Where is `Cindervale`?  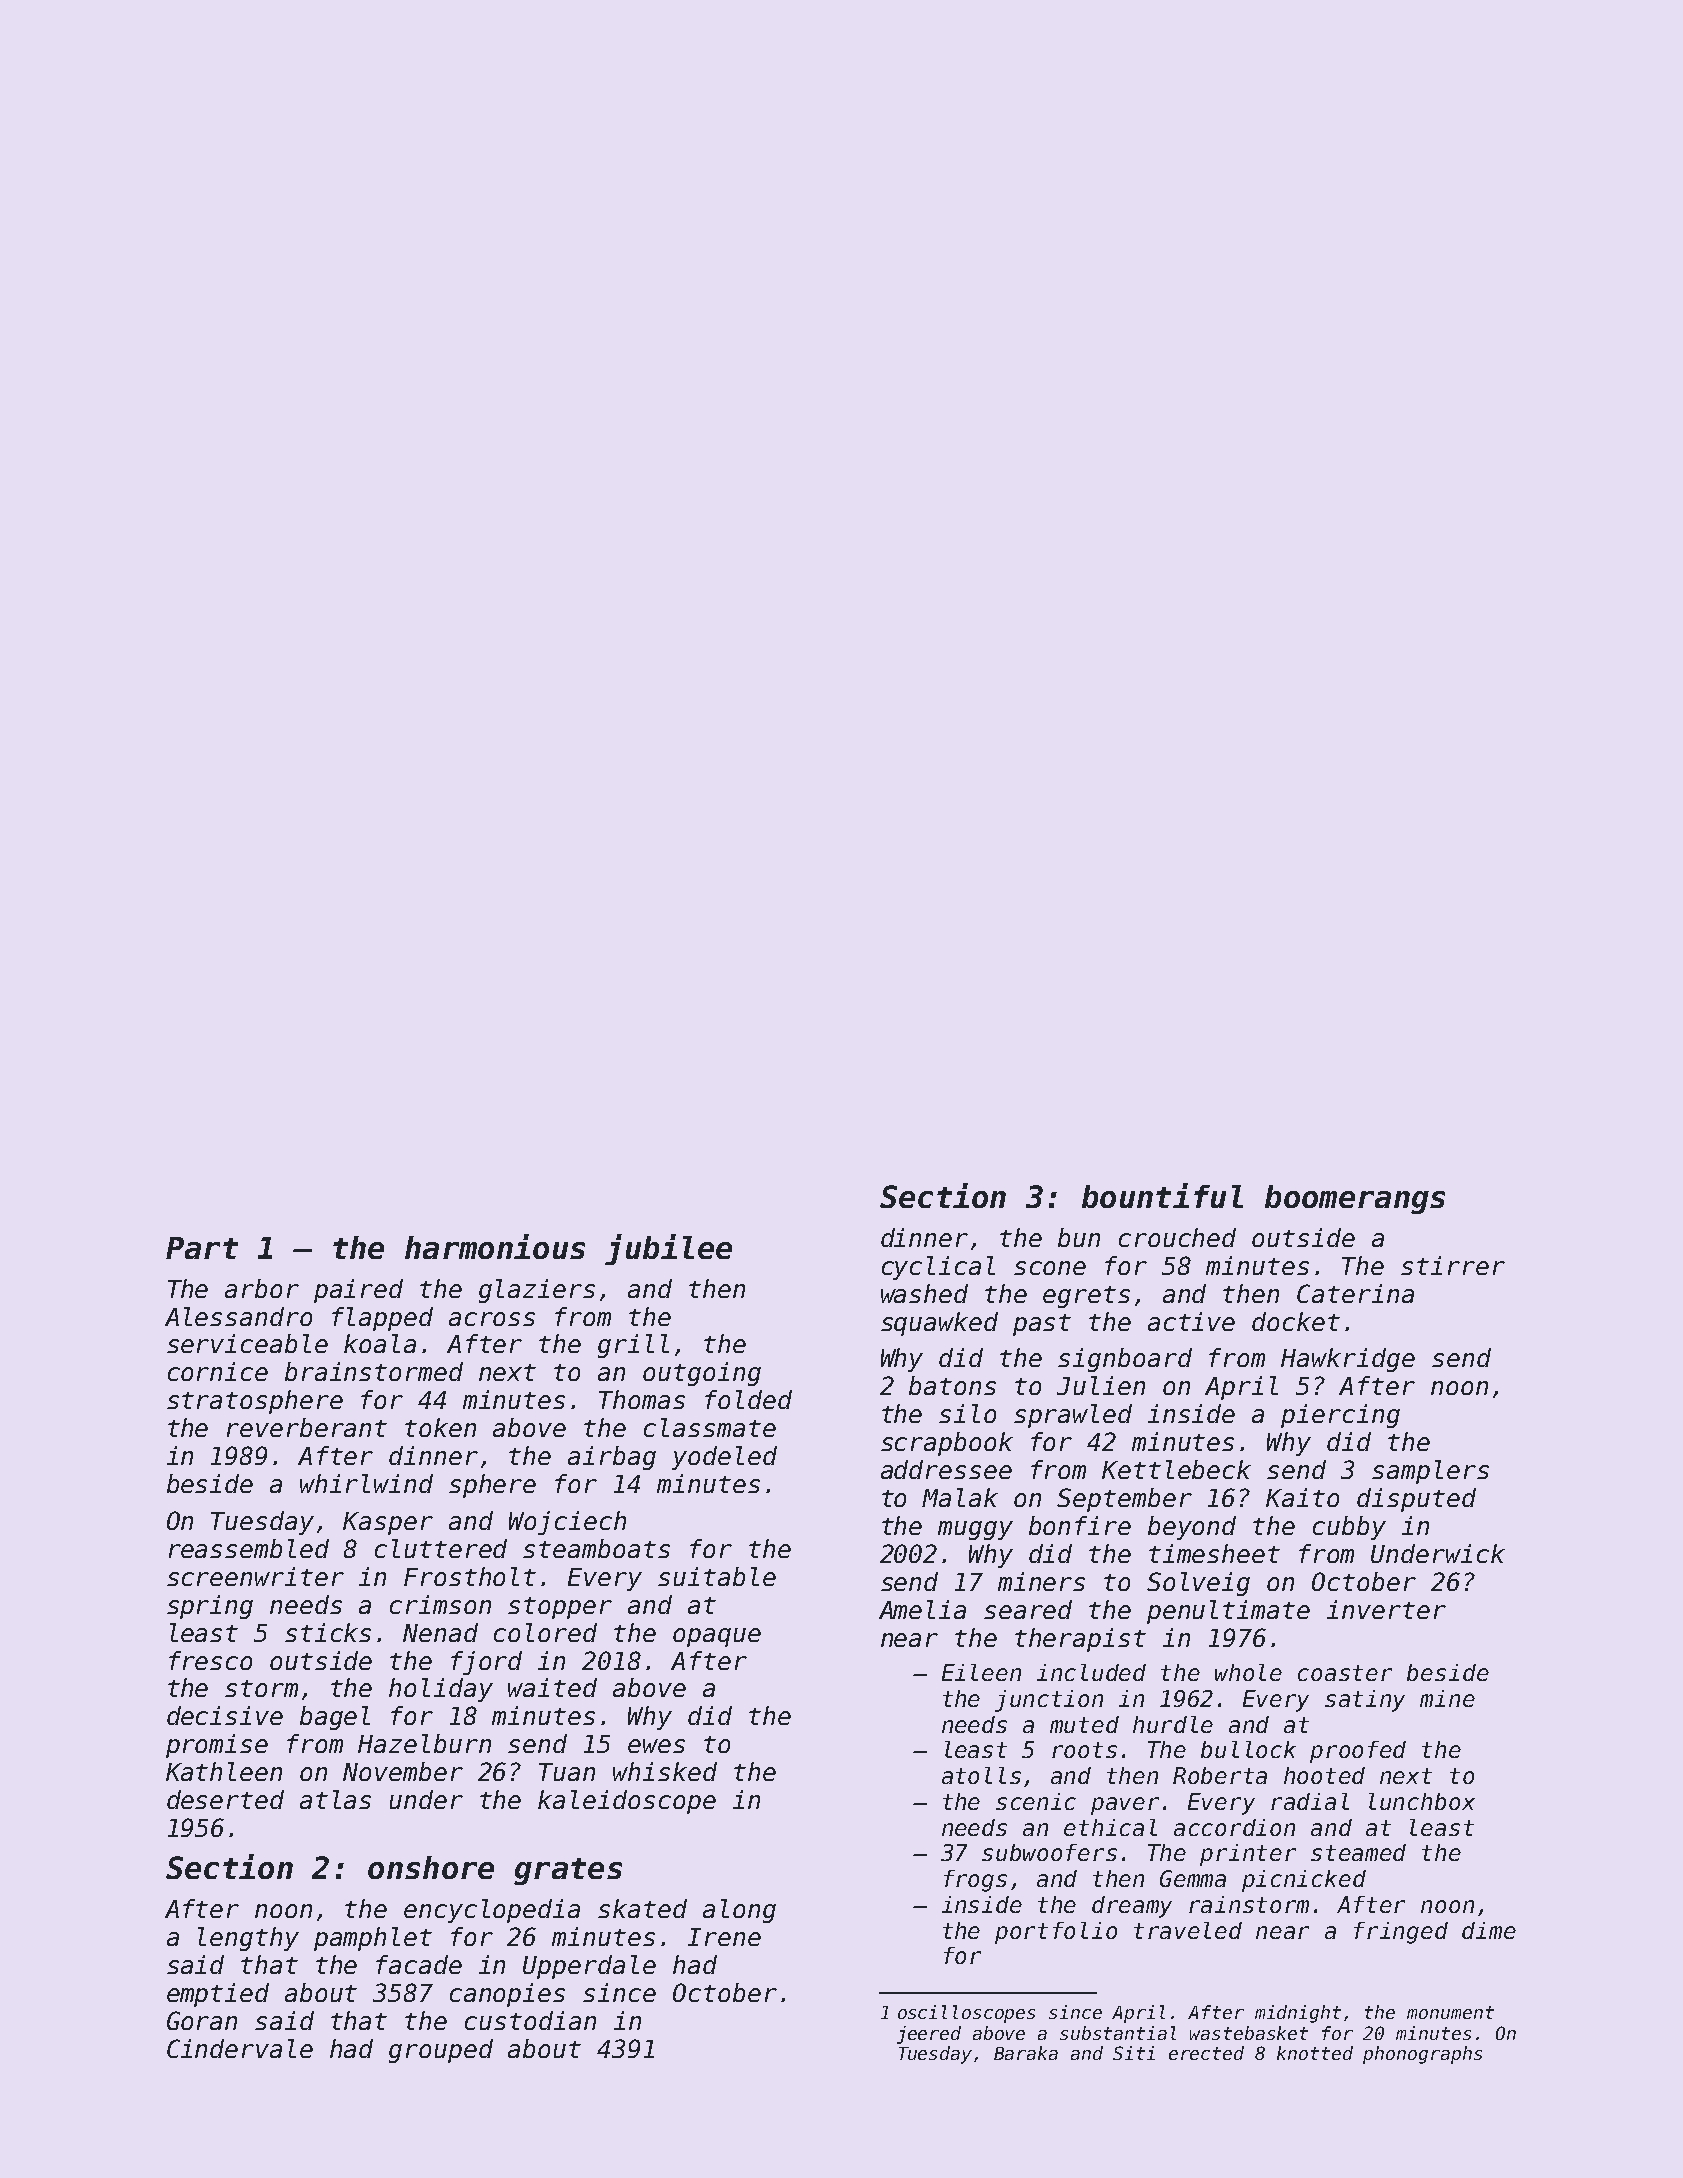 Cindervale is located at coordinates (240, 2048).
